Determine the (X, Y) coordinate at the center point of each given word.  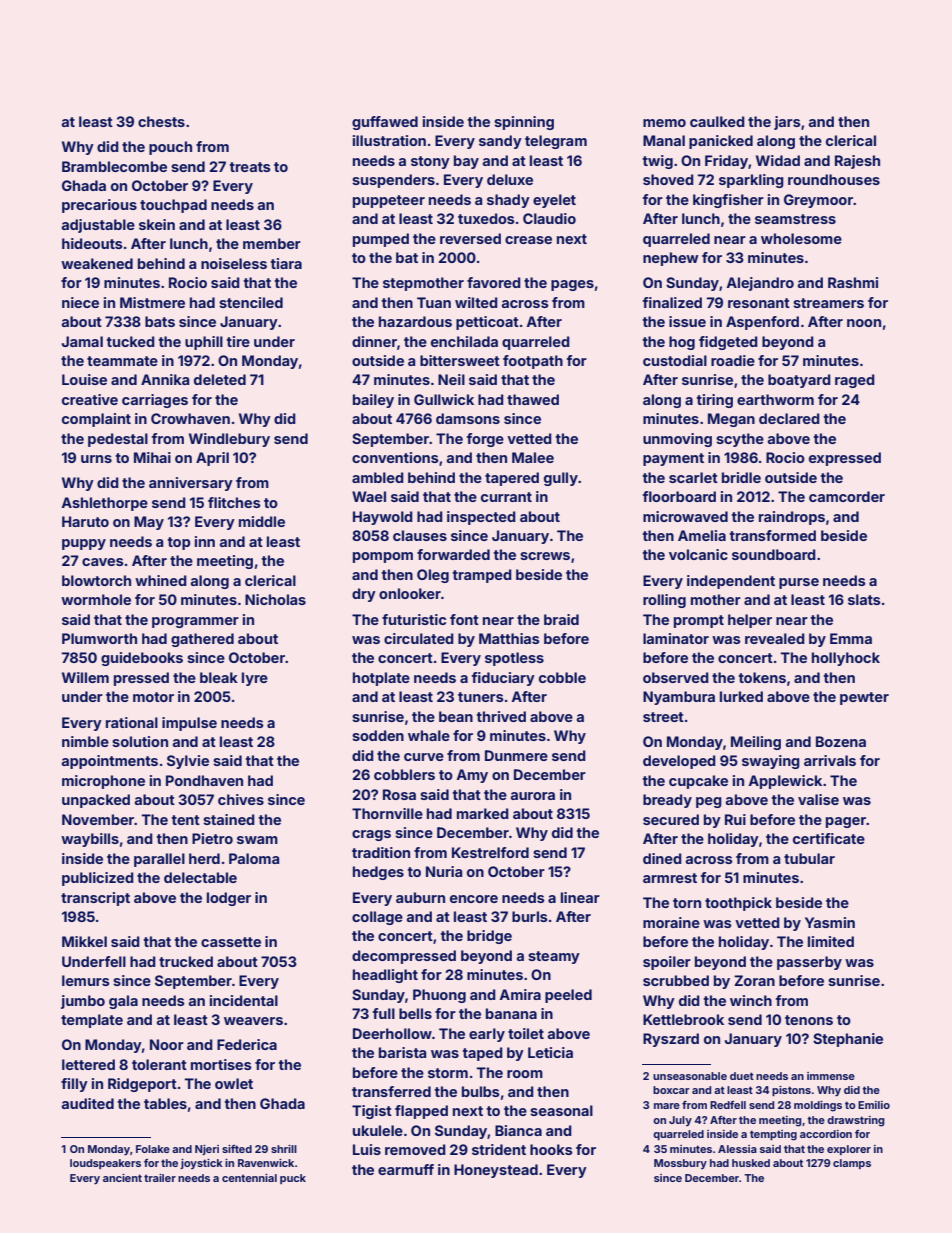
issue (687, 321)
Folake (153, 1149)
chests (161, 121)
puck (293, 1179)
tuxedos (486, 218)
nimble (85, 741)
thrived (501, 716)
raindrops (792, 518)
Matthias (509, 638)
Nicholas (275, 599)
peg (709, 802)
